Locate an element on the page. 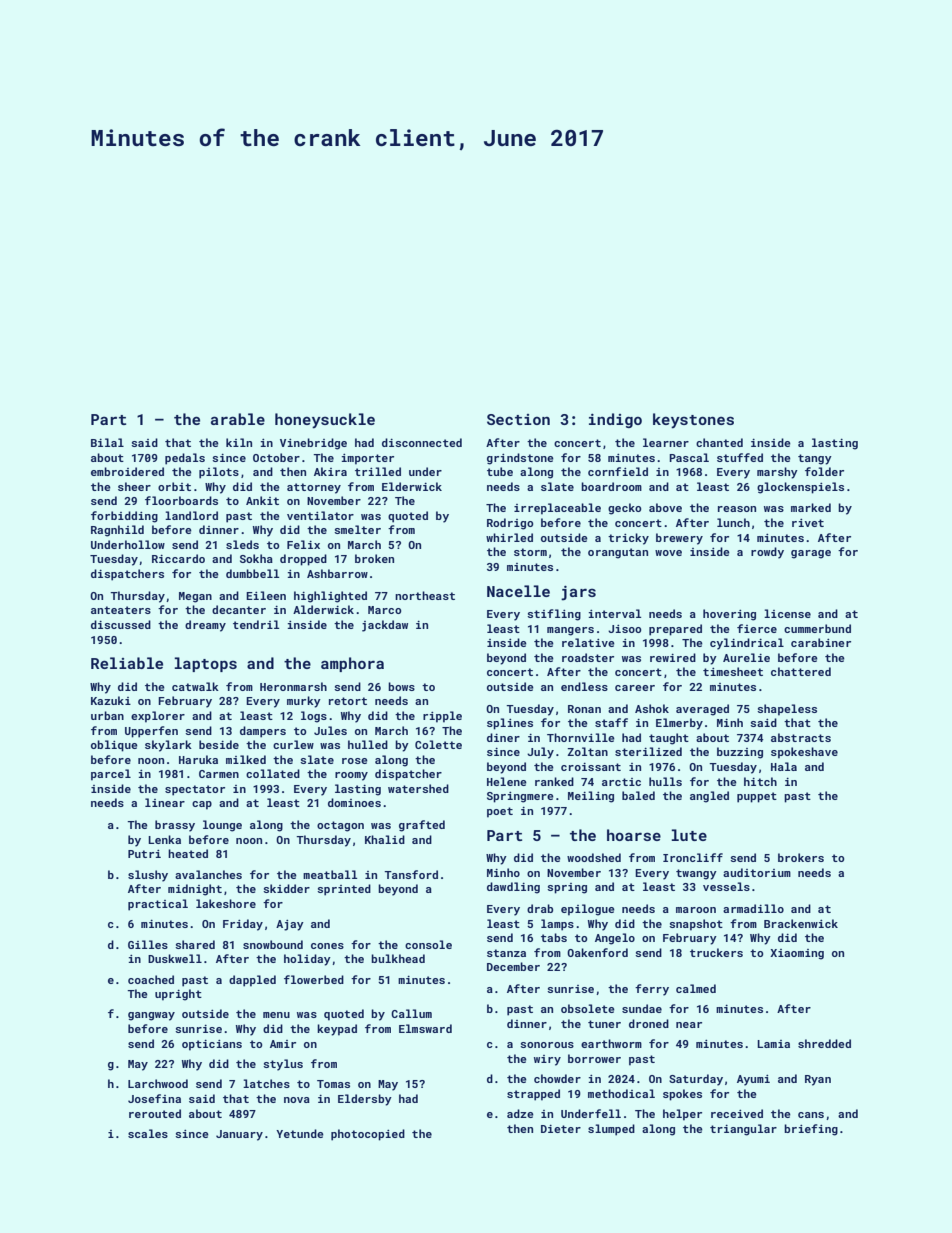  January is located at coordinates (239, 1135).
